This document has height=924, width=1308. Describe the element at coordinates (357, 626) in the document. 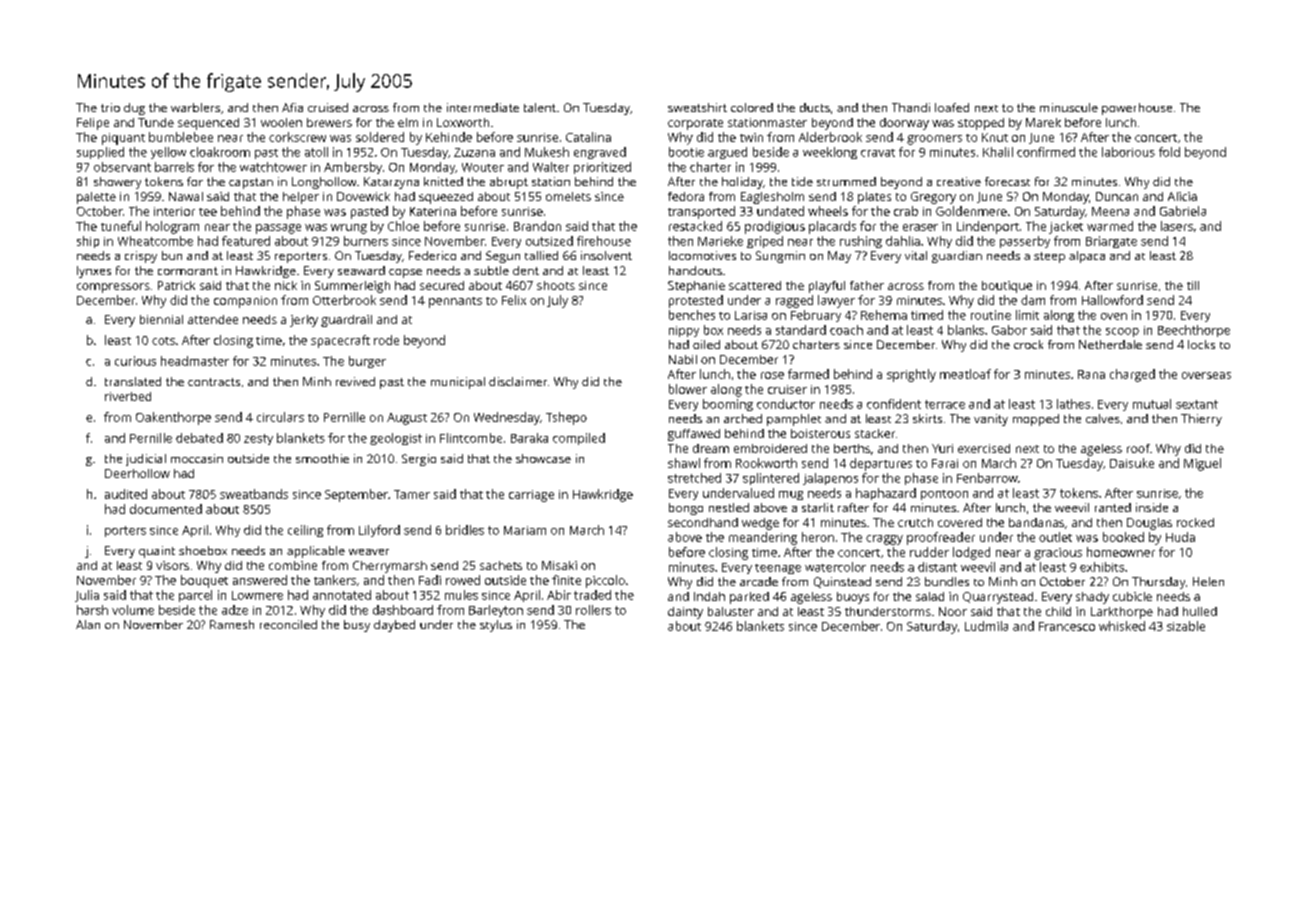

I see `busy` at that location.
